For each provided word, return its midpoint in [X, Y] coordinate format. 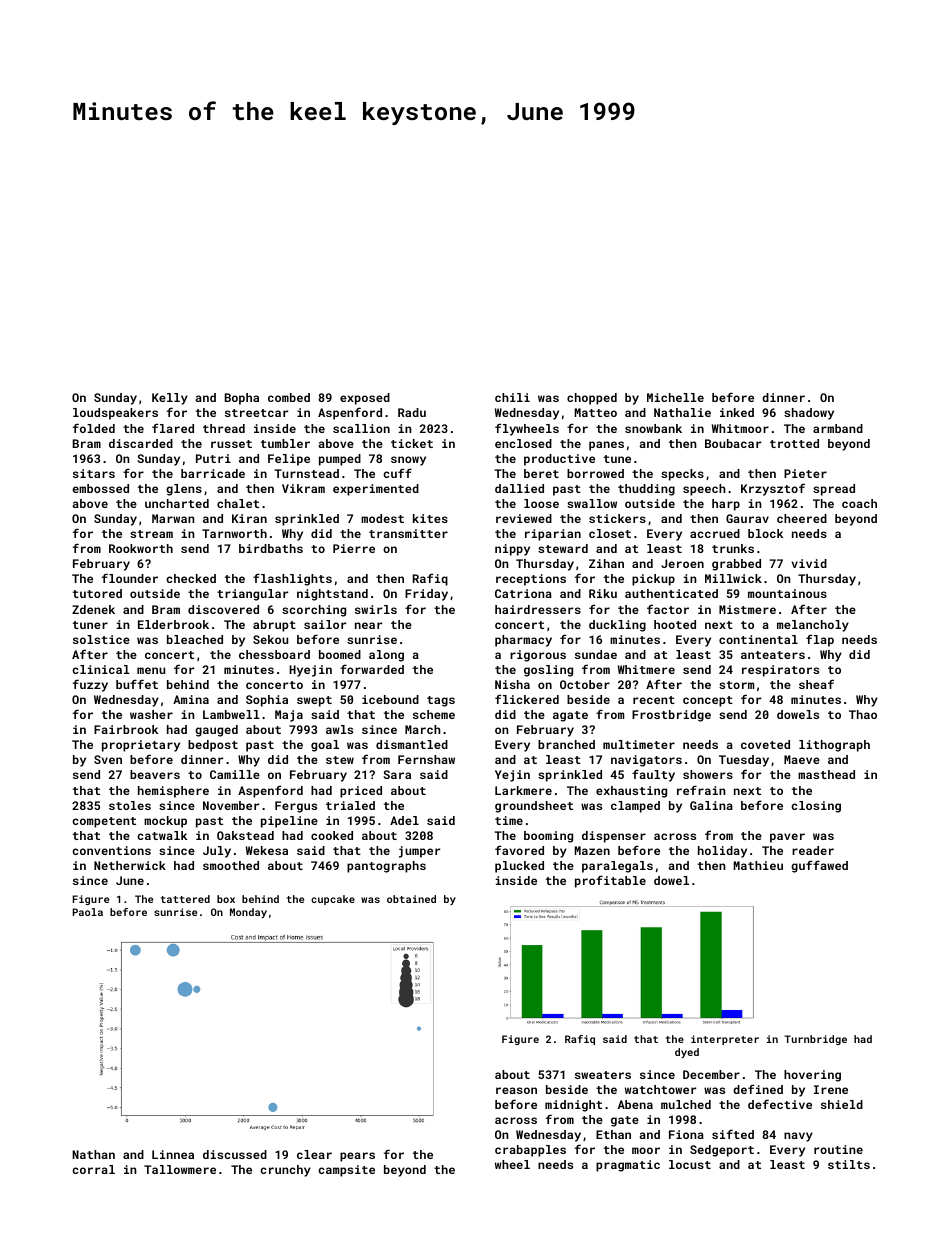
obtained [411, 899]
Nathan [93, 1154]
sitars [94, 473]
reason [516, 1090]
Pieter [805, 473]
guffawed [819, 866]
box [226, 899]
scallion [361, 428]
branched [566, 744]
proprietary [141, 746]
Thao [863, 714]
